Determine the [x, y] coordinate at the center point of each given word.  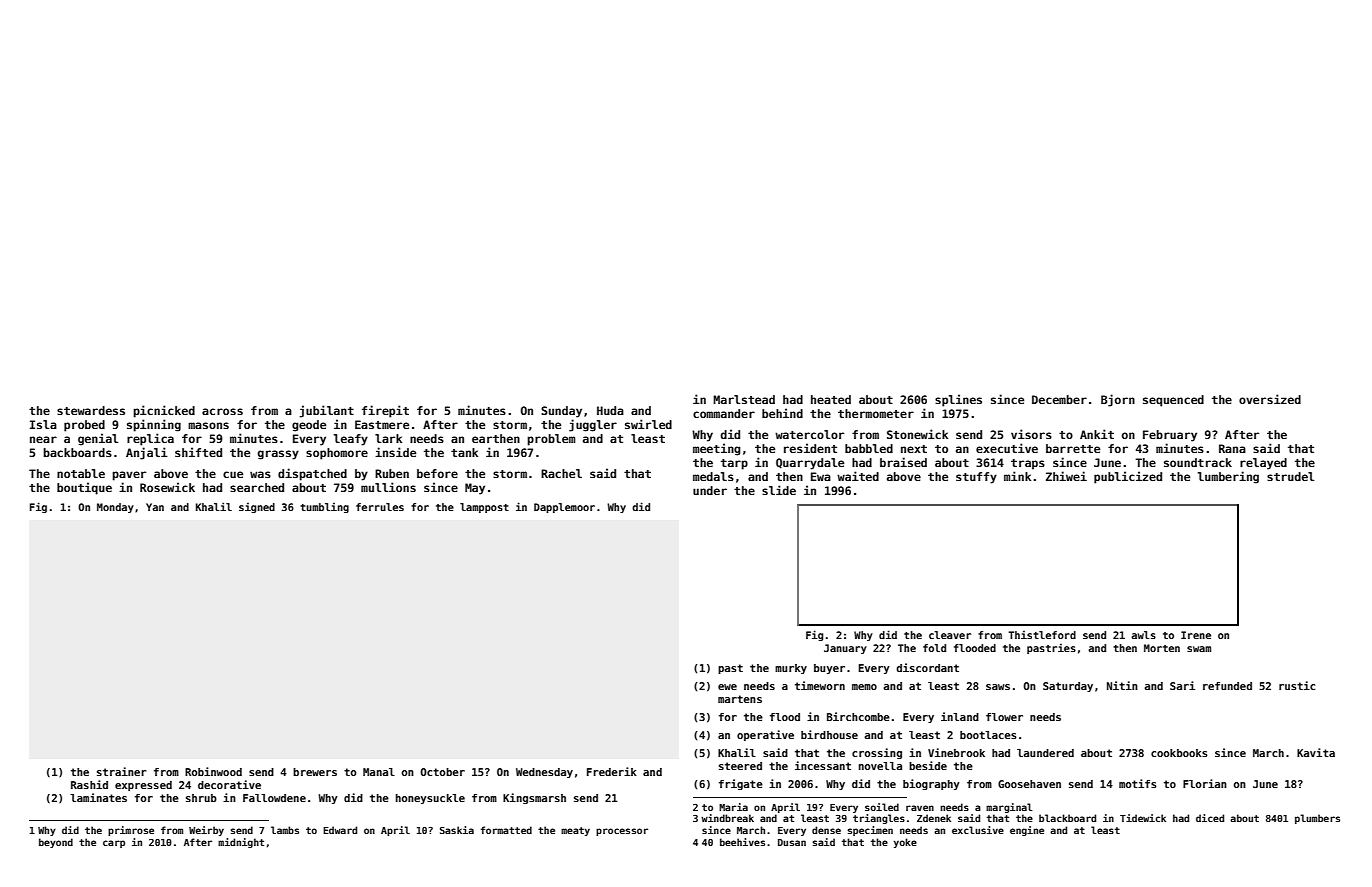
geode [309, 426]
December [1059, 399]
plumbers [1317, 819]
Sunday [561, 412]
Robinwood [213, 771]
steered [740, 766]
